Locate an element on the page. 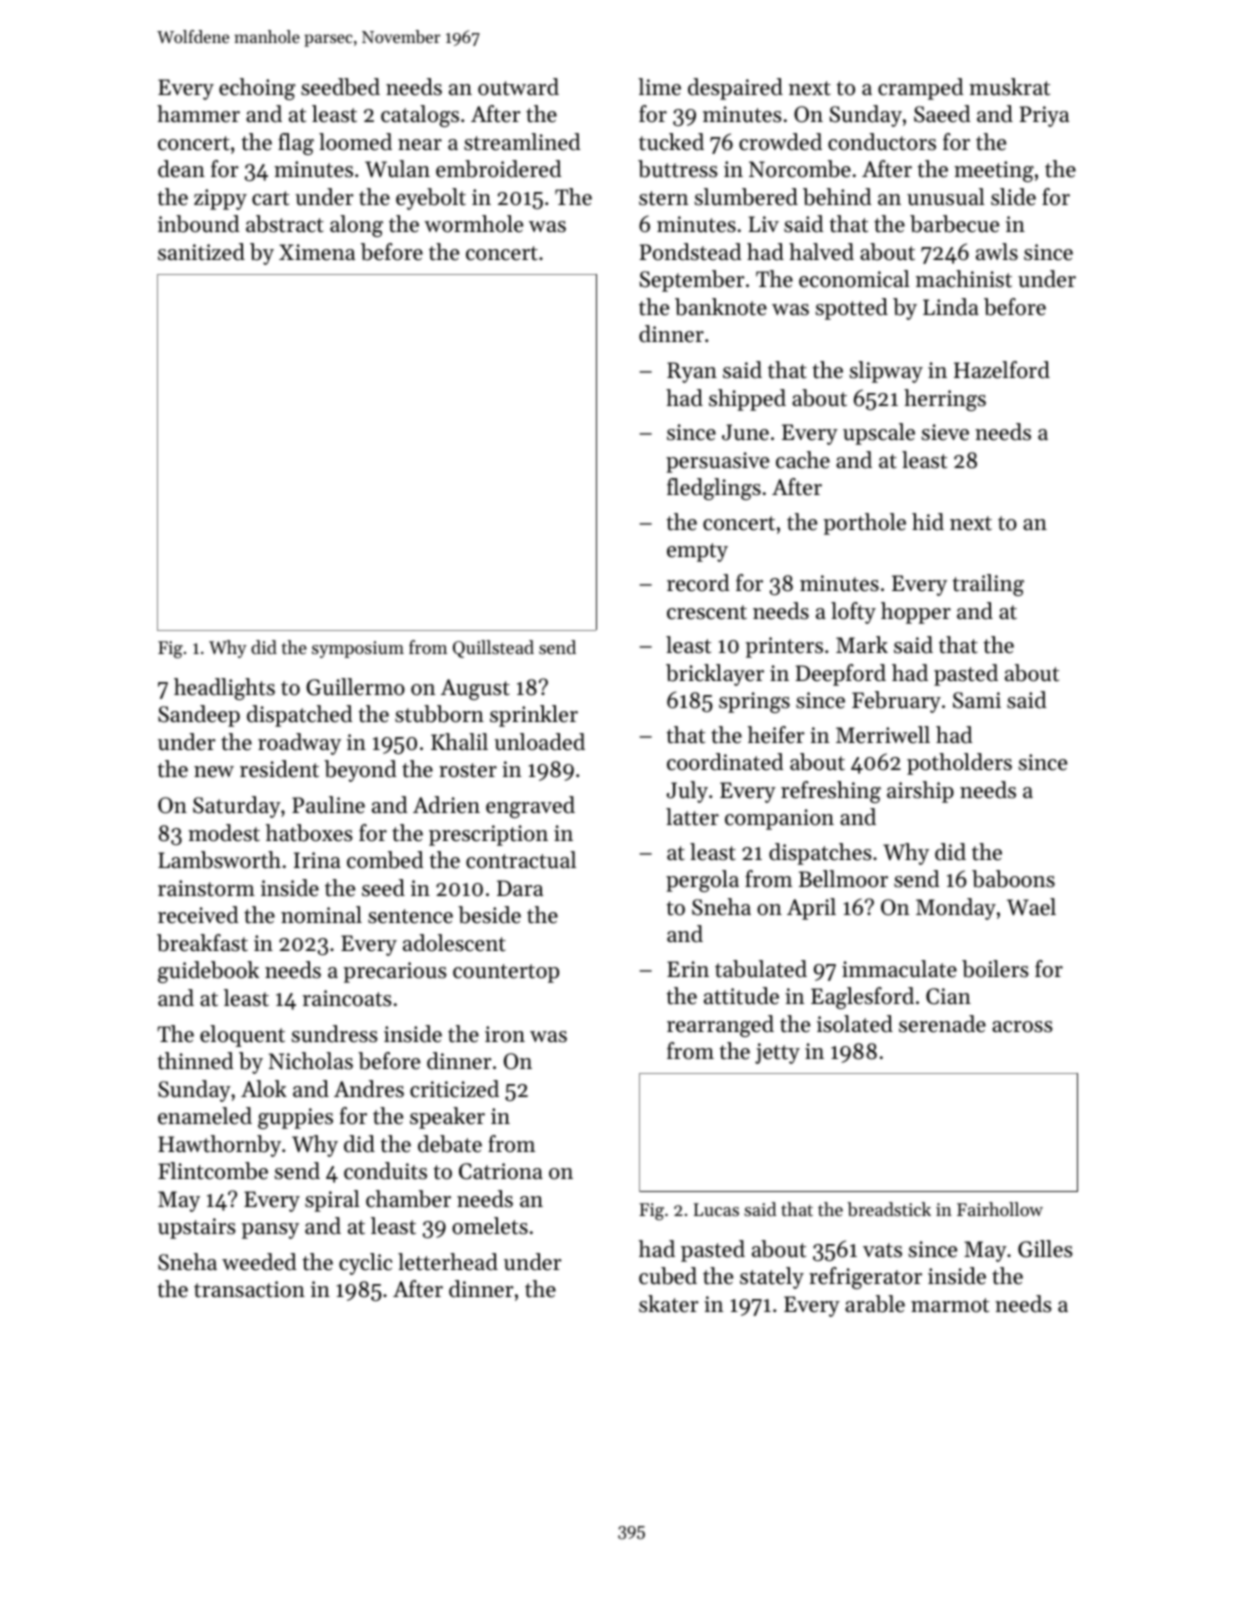 The width and height of the document is (1235, 1598). iron is located at coordinates (505, 1034).
